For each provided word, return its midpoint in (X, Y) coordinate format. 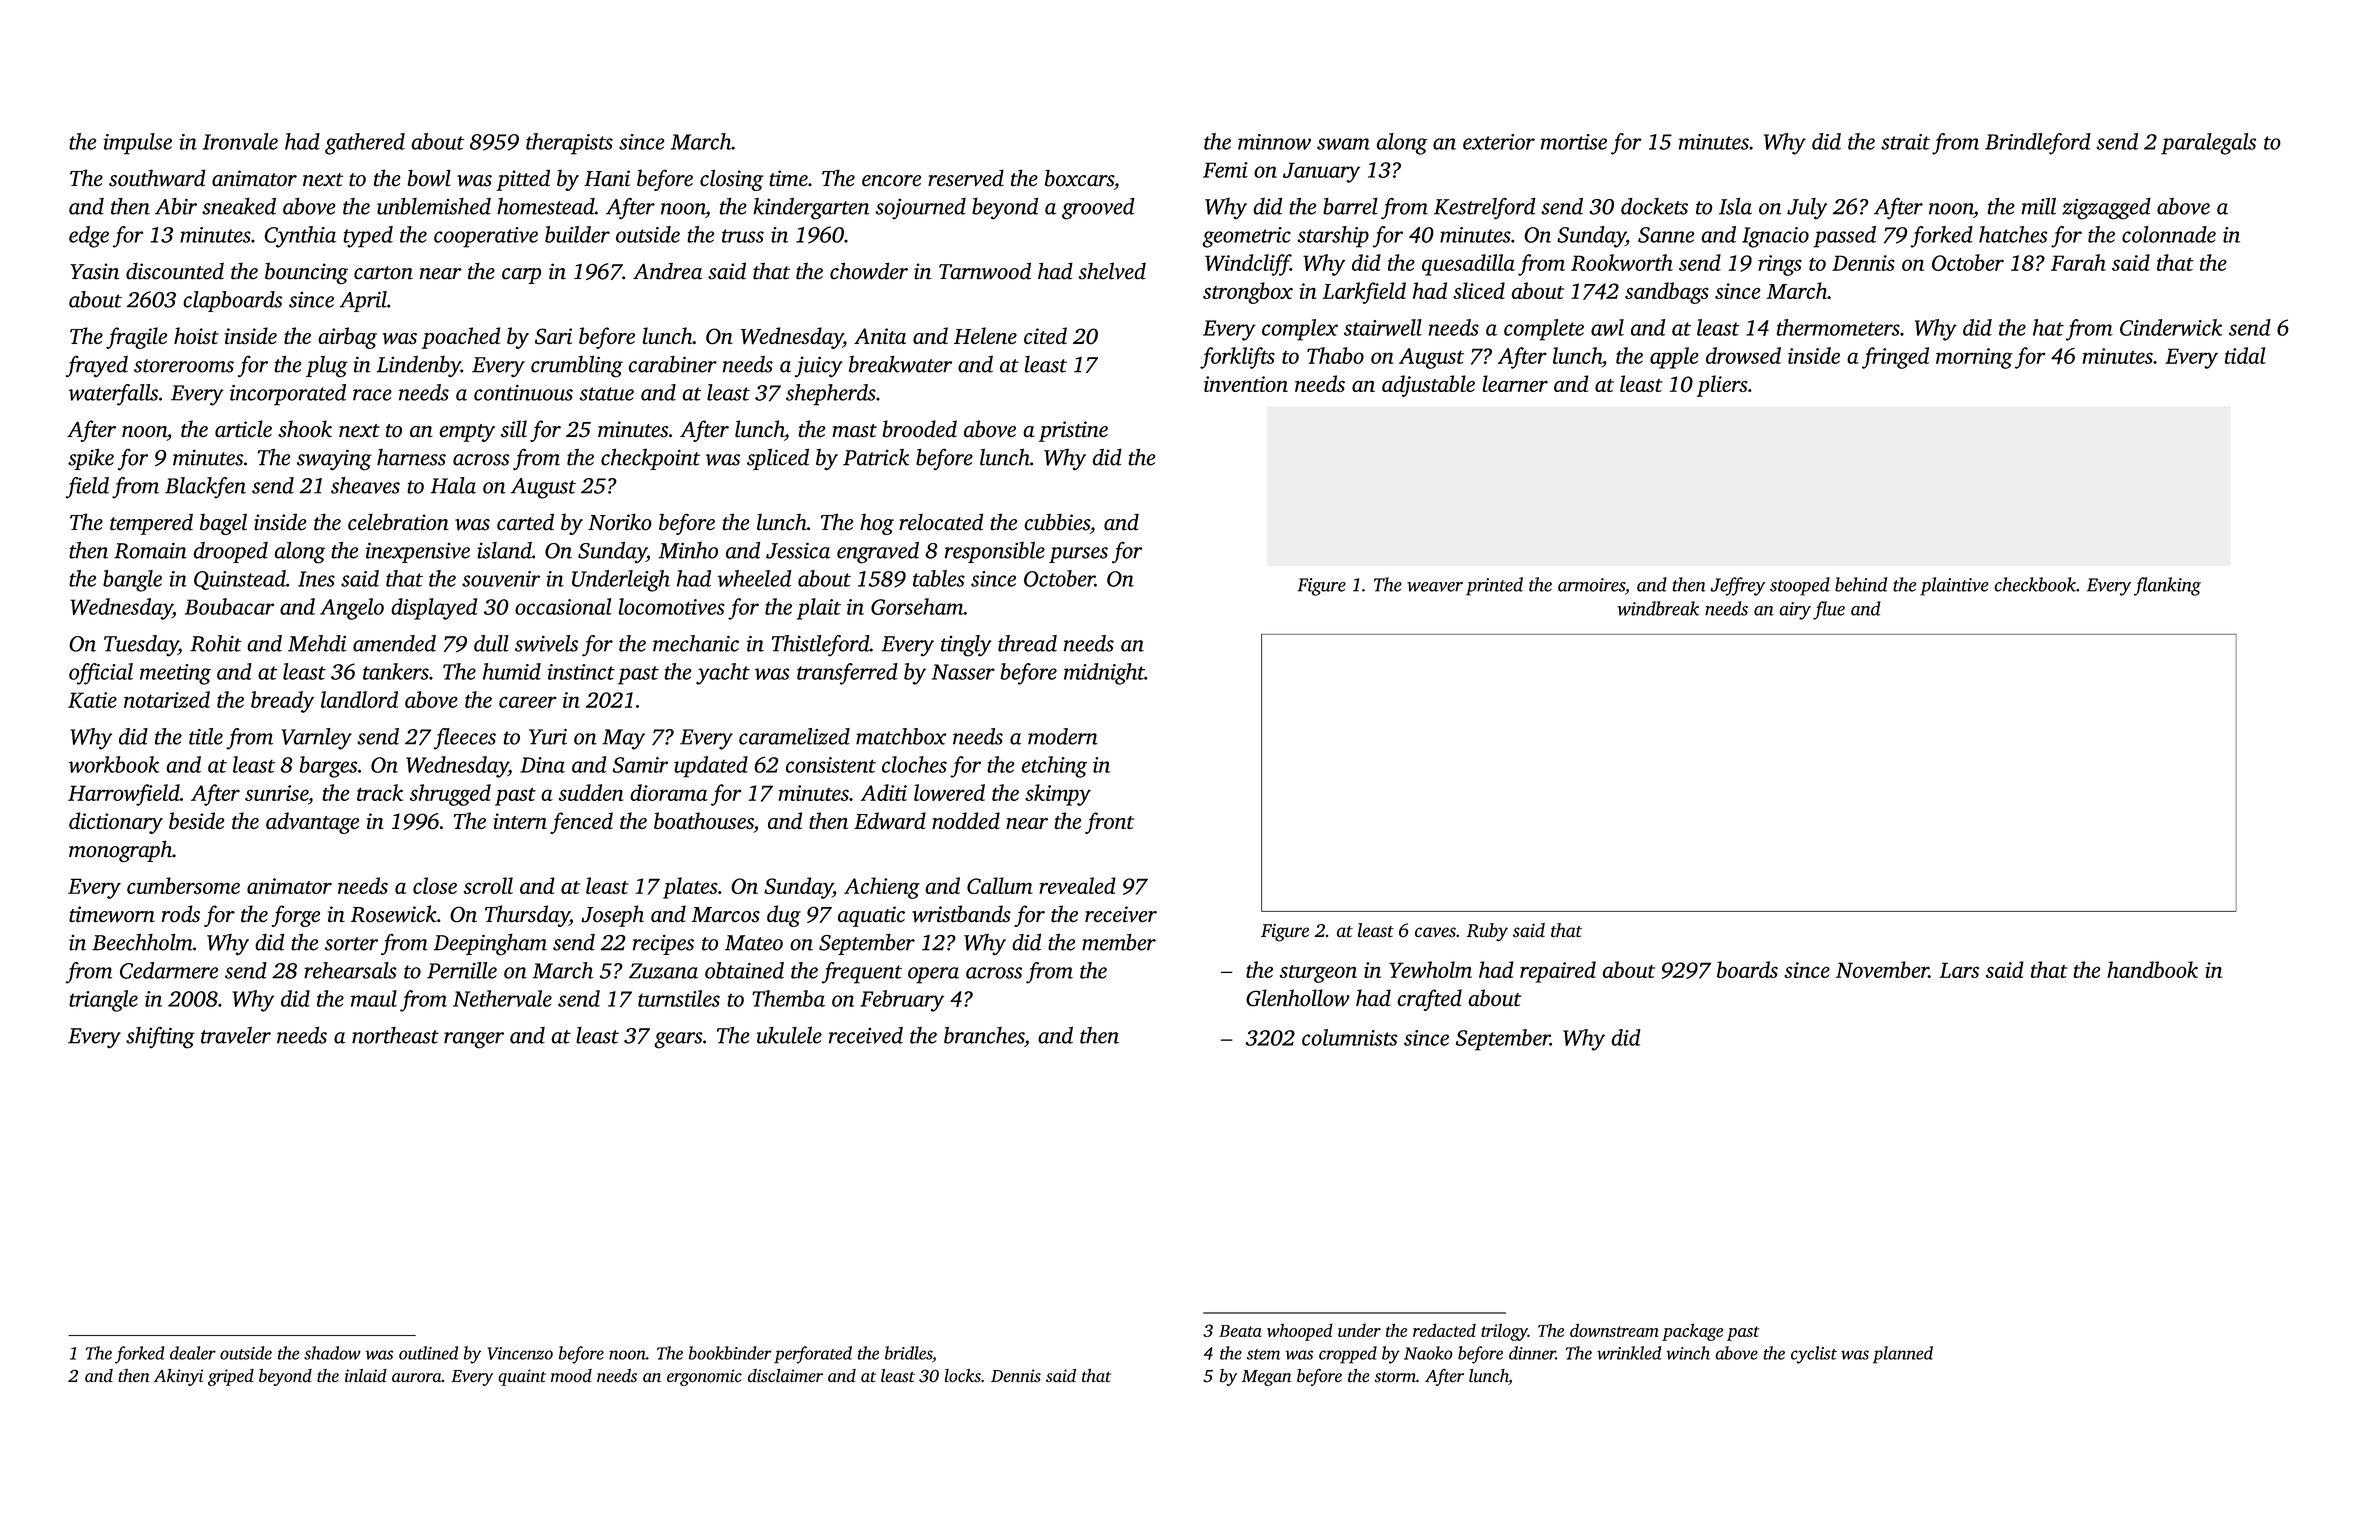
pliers (1722, 386)
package (1692, 1332)
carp (521, 276)
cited (1045, 335)
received (866, 1035)
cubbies (1057, 522)
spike (91, 459)
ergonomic (704, 1377)
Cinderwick (2171, 327)
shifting (160, 1038)
